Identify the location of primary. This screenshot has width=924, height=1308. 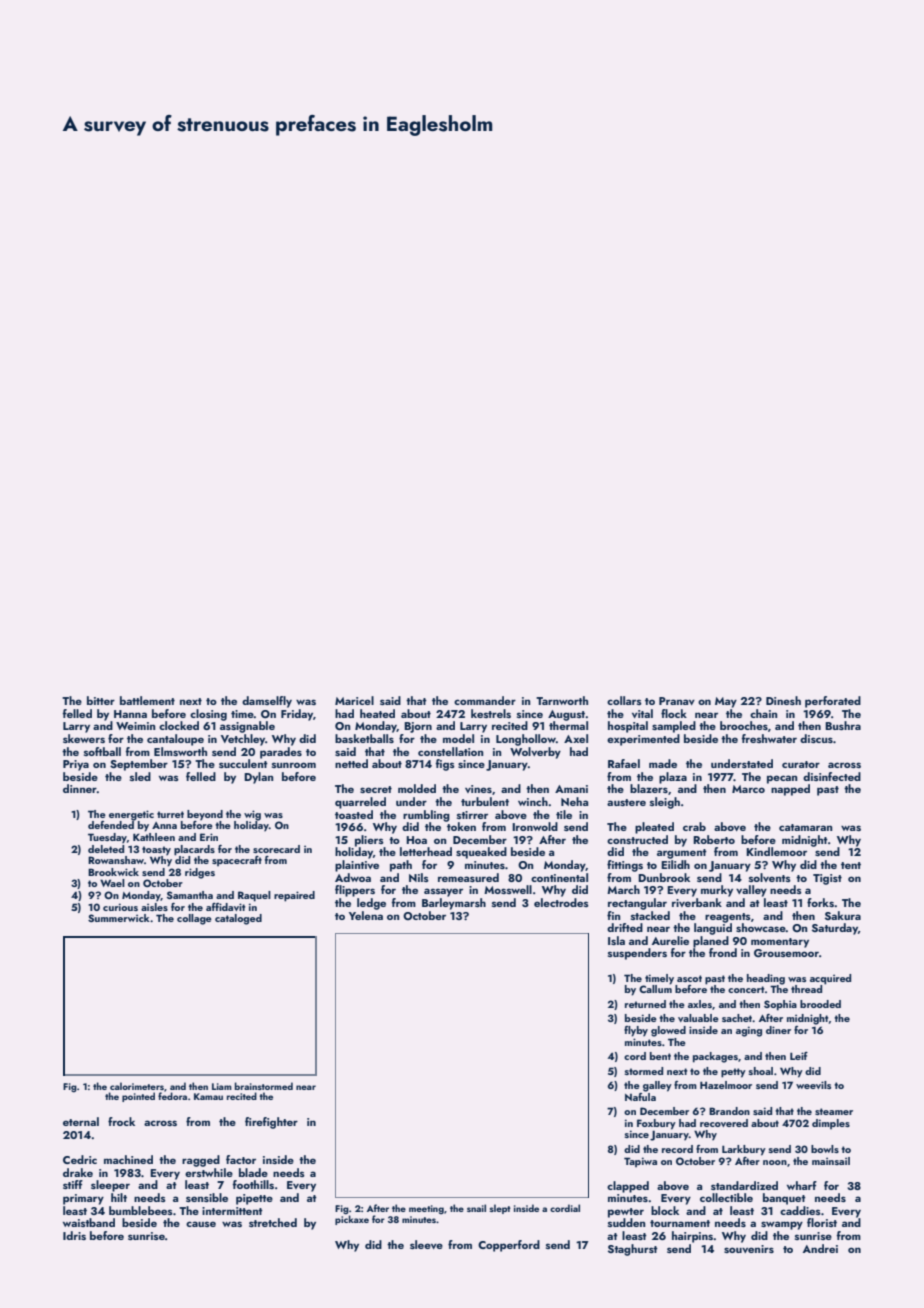
(83, 1199).
